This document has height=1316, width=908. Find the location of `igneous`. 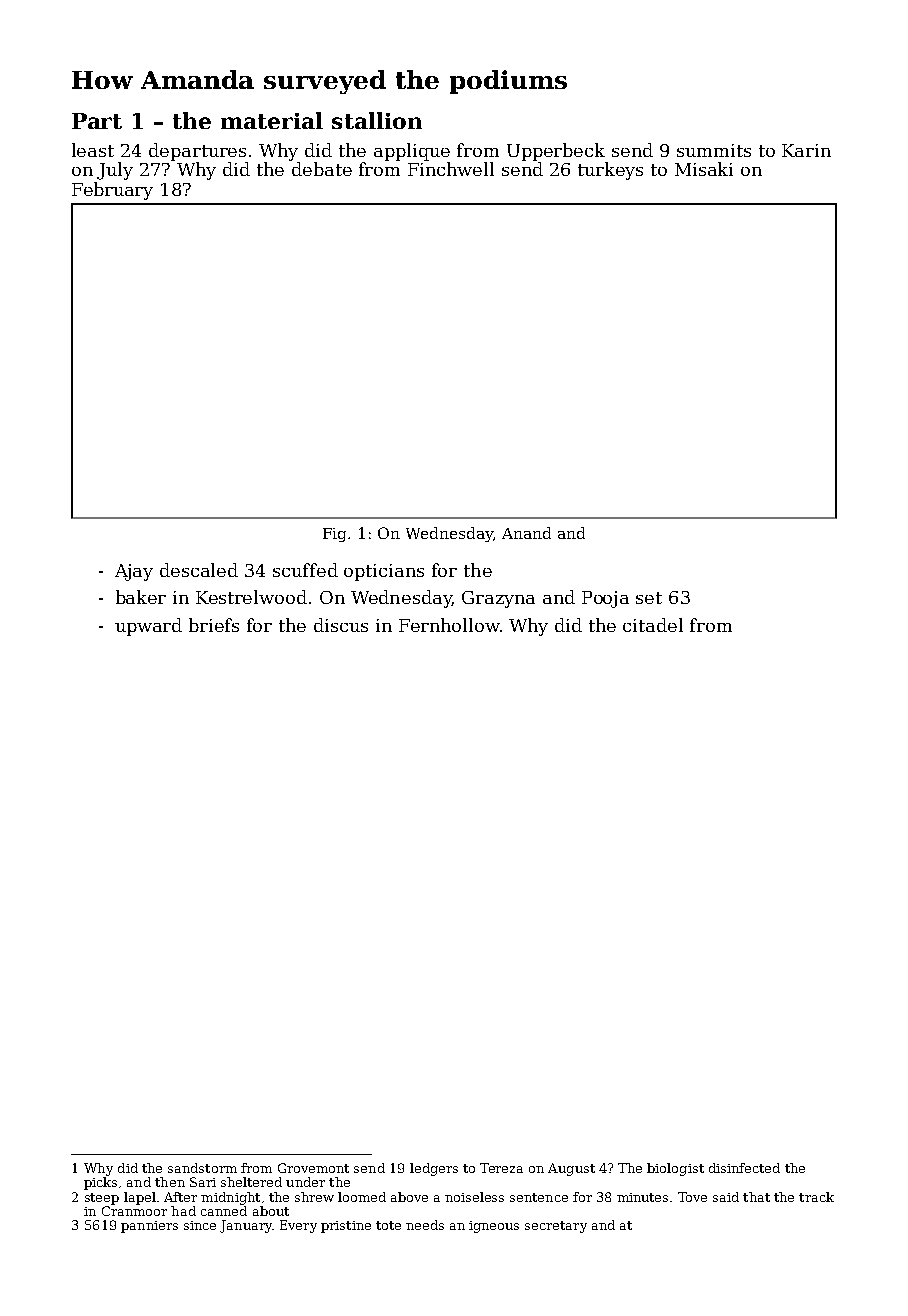

igneous is located at coordinates (494, 1227).
